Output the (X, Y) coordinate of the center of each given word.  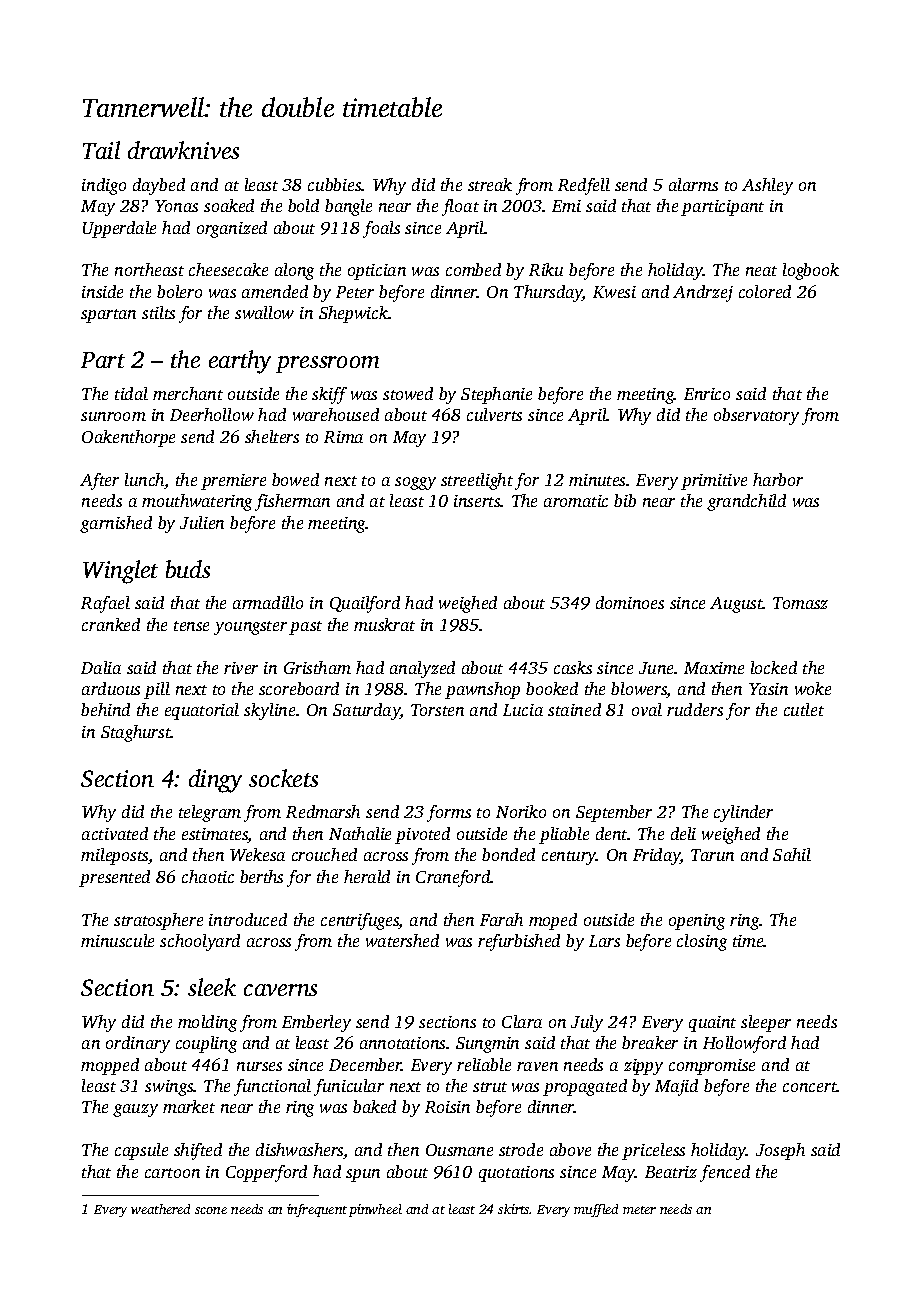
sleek (212, 987)
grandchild (746, 502)
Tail (101, 150)
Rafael (105, 604)
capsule (141, 1151)
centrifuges (360, 921)
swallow (264, 312)
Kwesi (614, 292)
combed (473, 269)
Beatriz (671, 1172)
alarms (693, 184)
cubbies (335, 184)
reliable (484, 1064)
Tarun (712, 855)
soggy (415, 483)
